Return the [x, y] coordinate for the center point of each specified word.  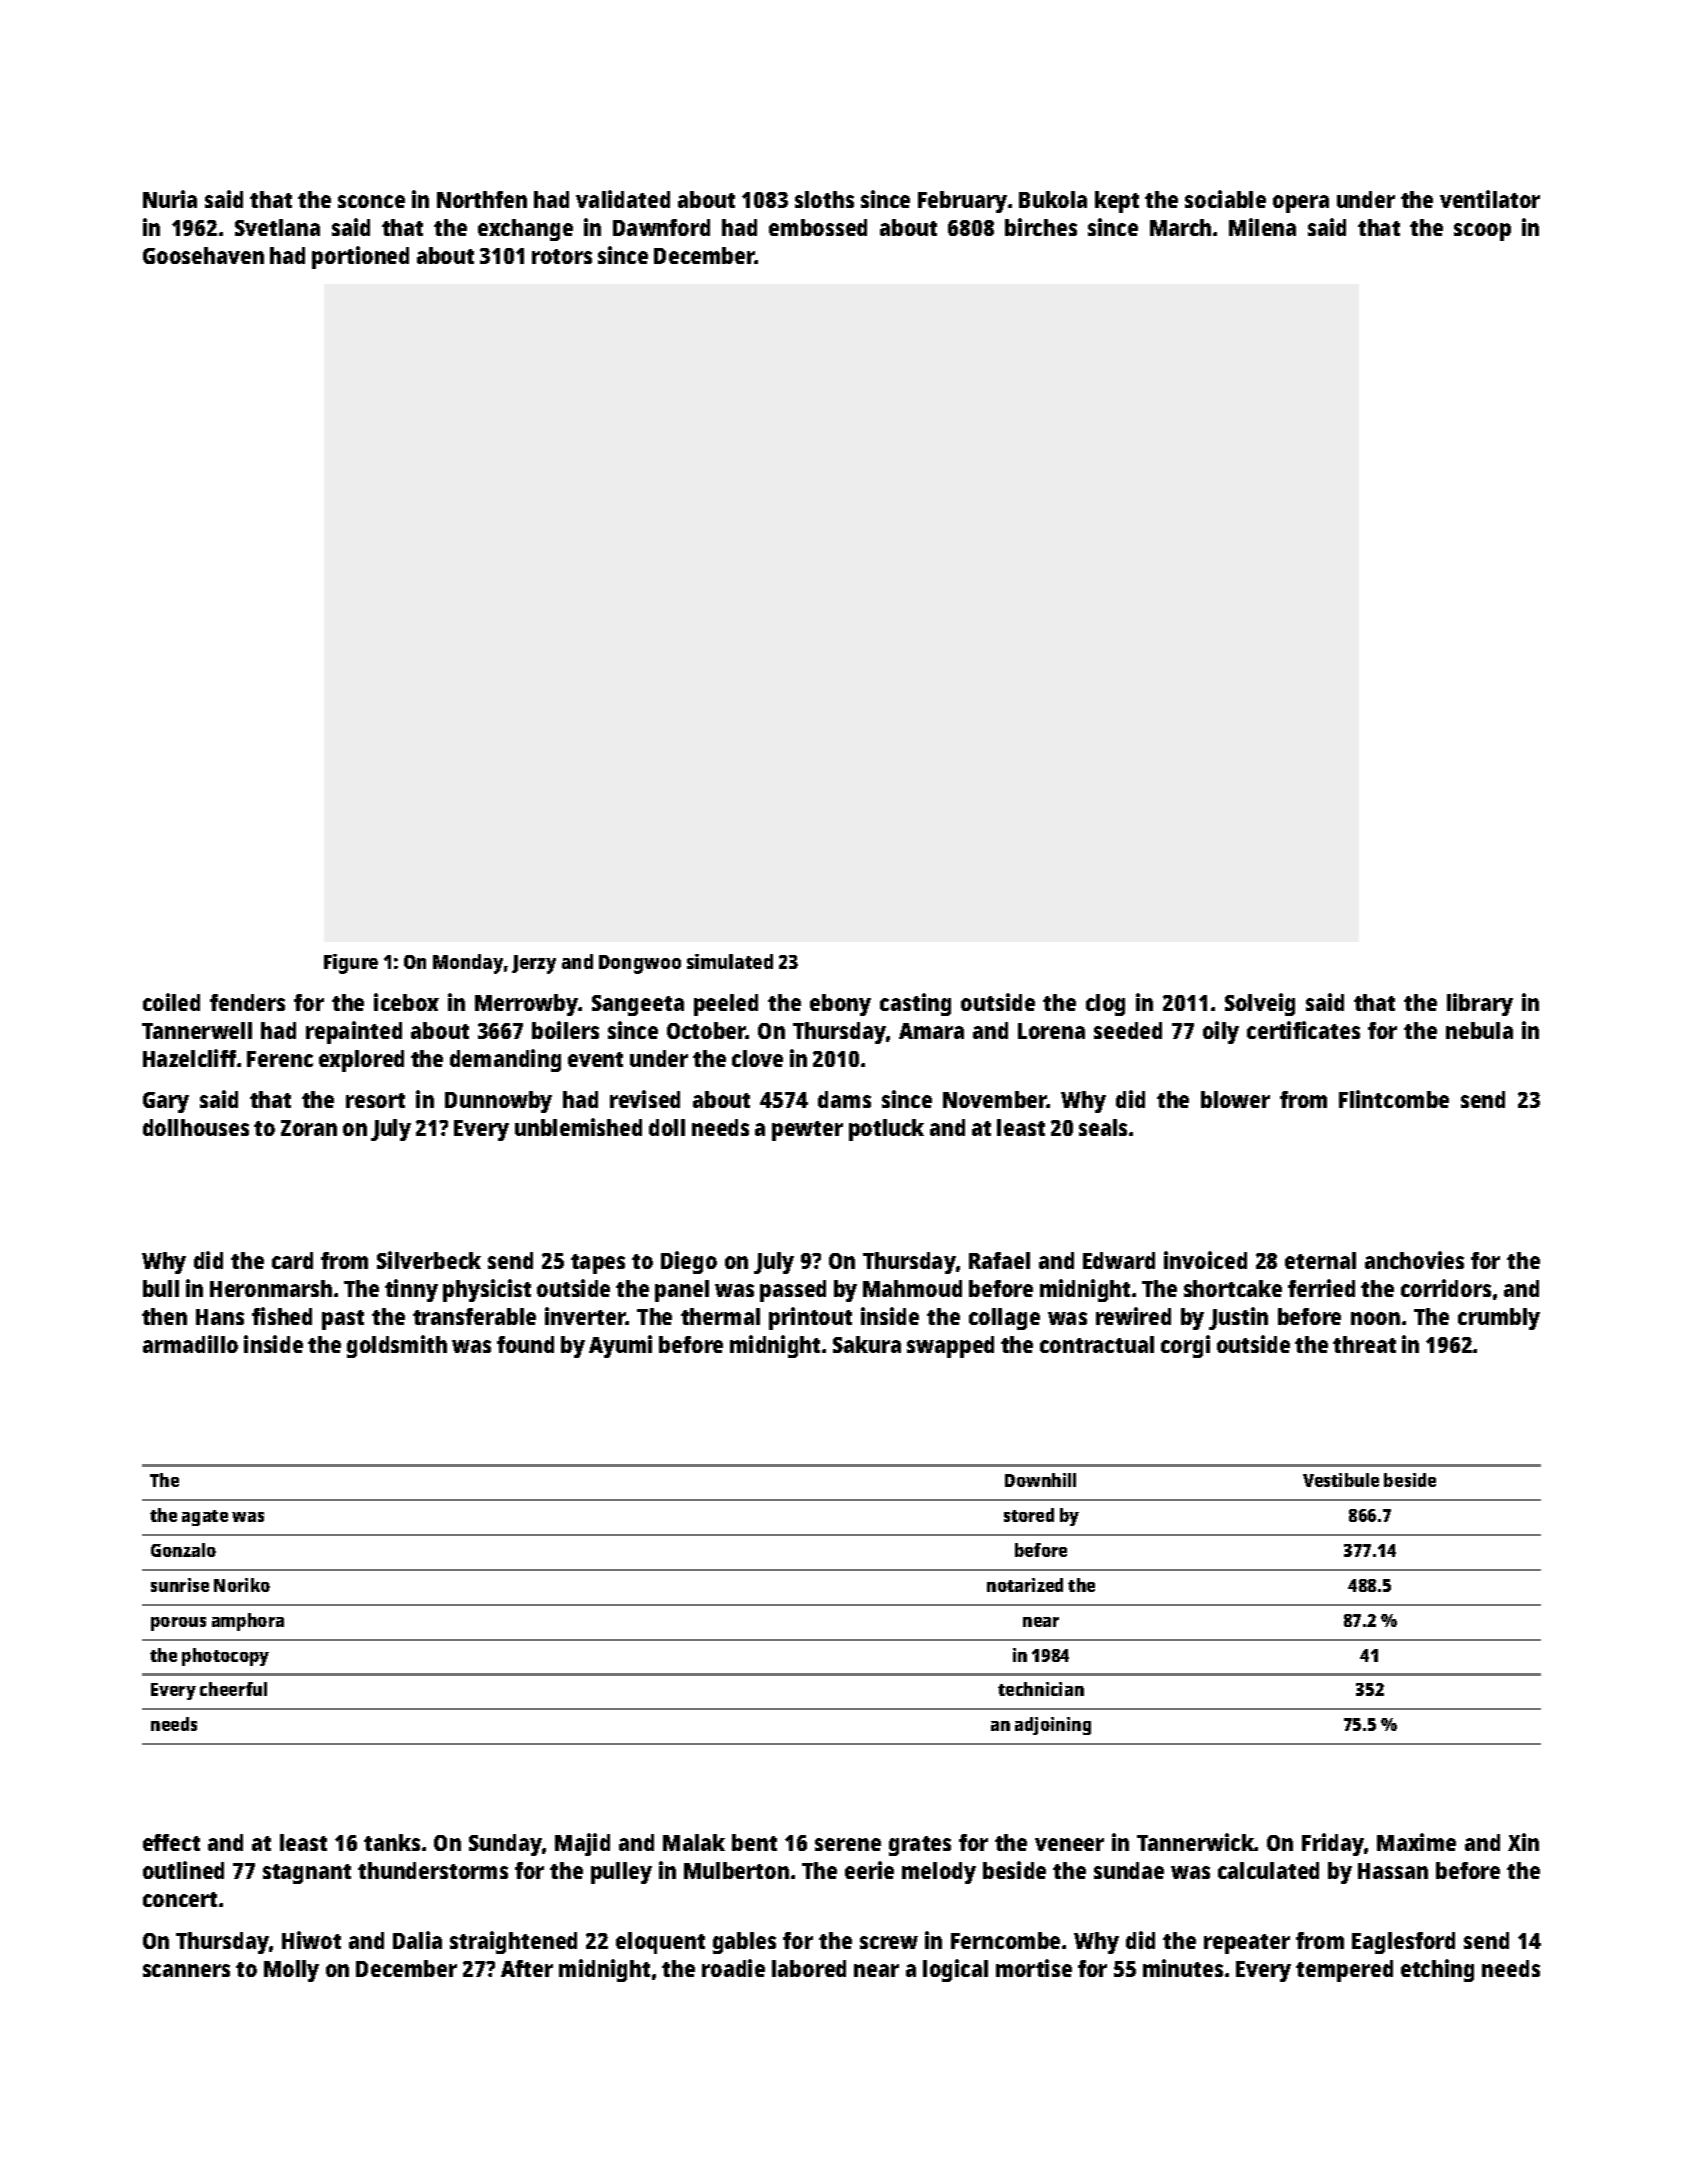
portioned [360, 257]
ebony [840, 1005]
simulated [730, 961]
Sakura [867, 1344]
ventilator [1490, 199]
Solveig [1260, 1004]
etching [1437, 1970]
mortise [1034, 1968]
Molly [291, 1971]
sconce [371, 201]
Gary [166, 1102]
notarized [1025, 1585]
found [525, 1344]
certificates [1303, 1030]
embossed [818, 227]
